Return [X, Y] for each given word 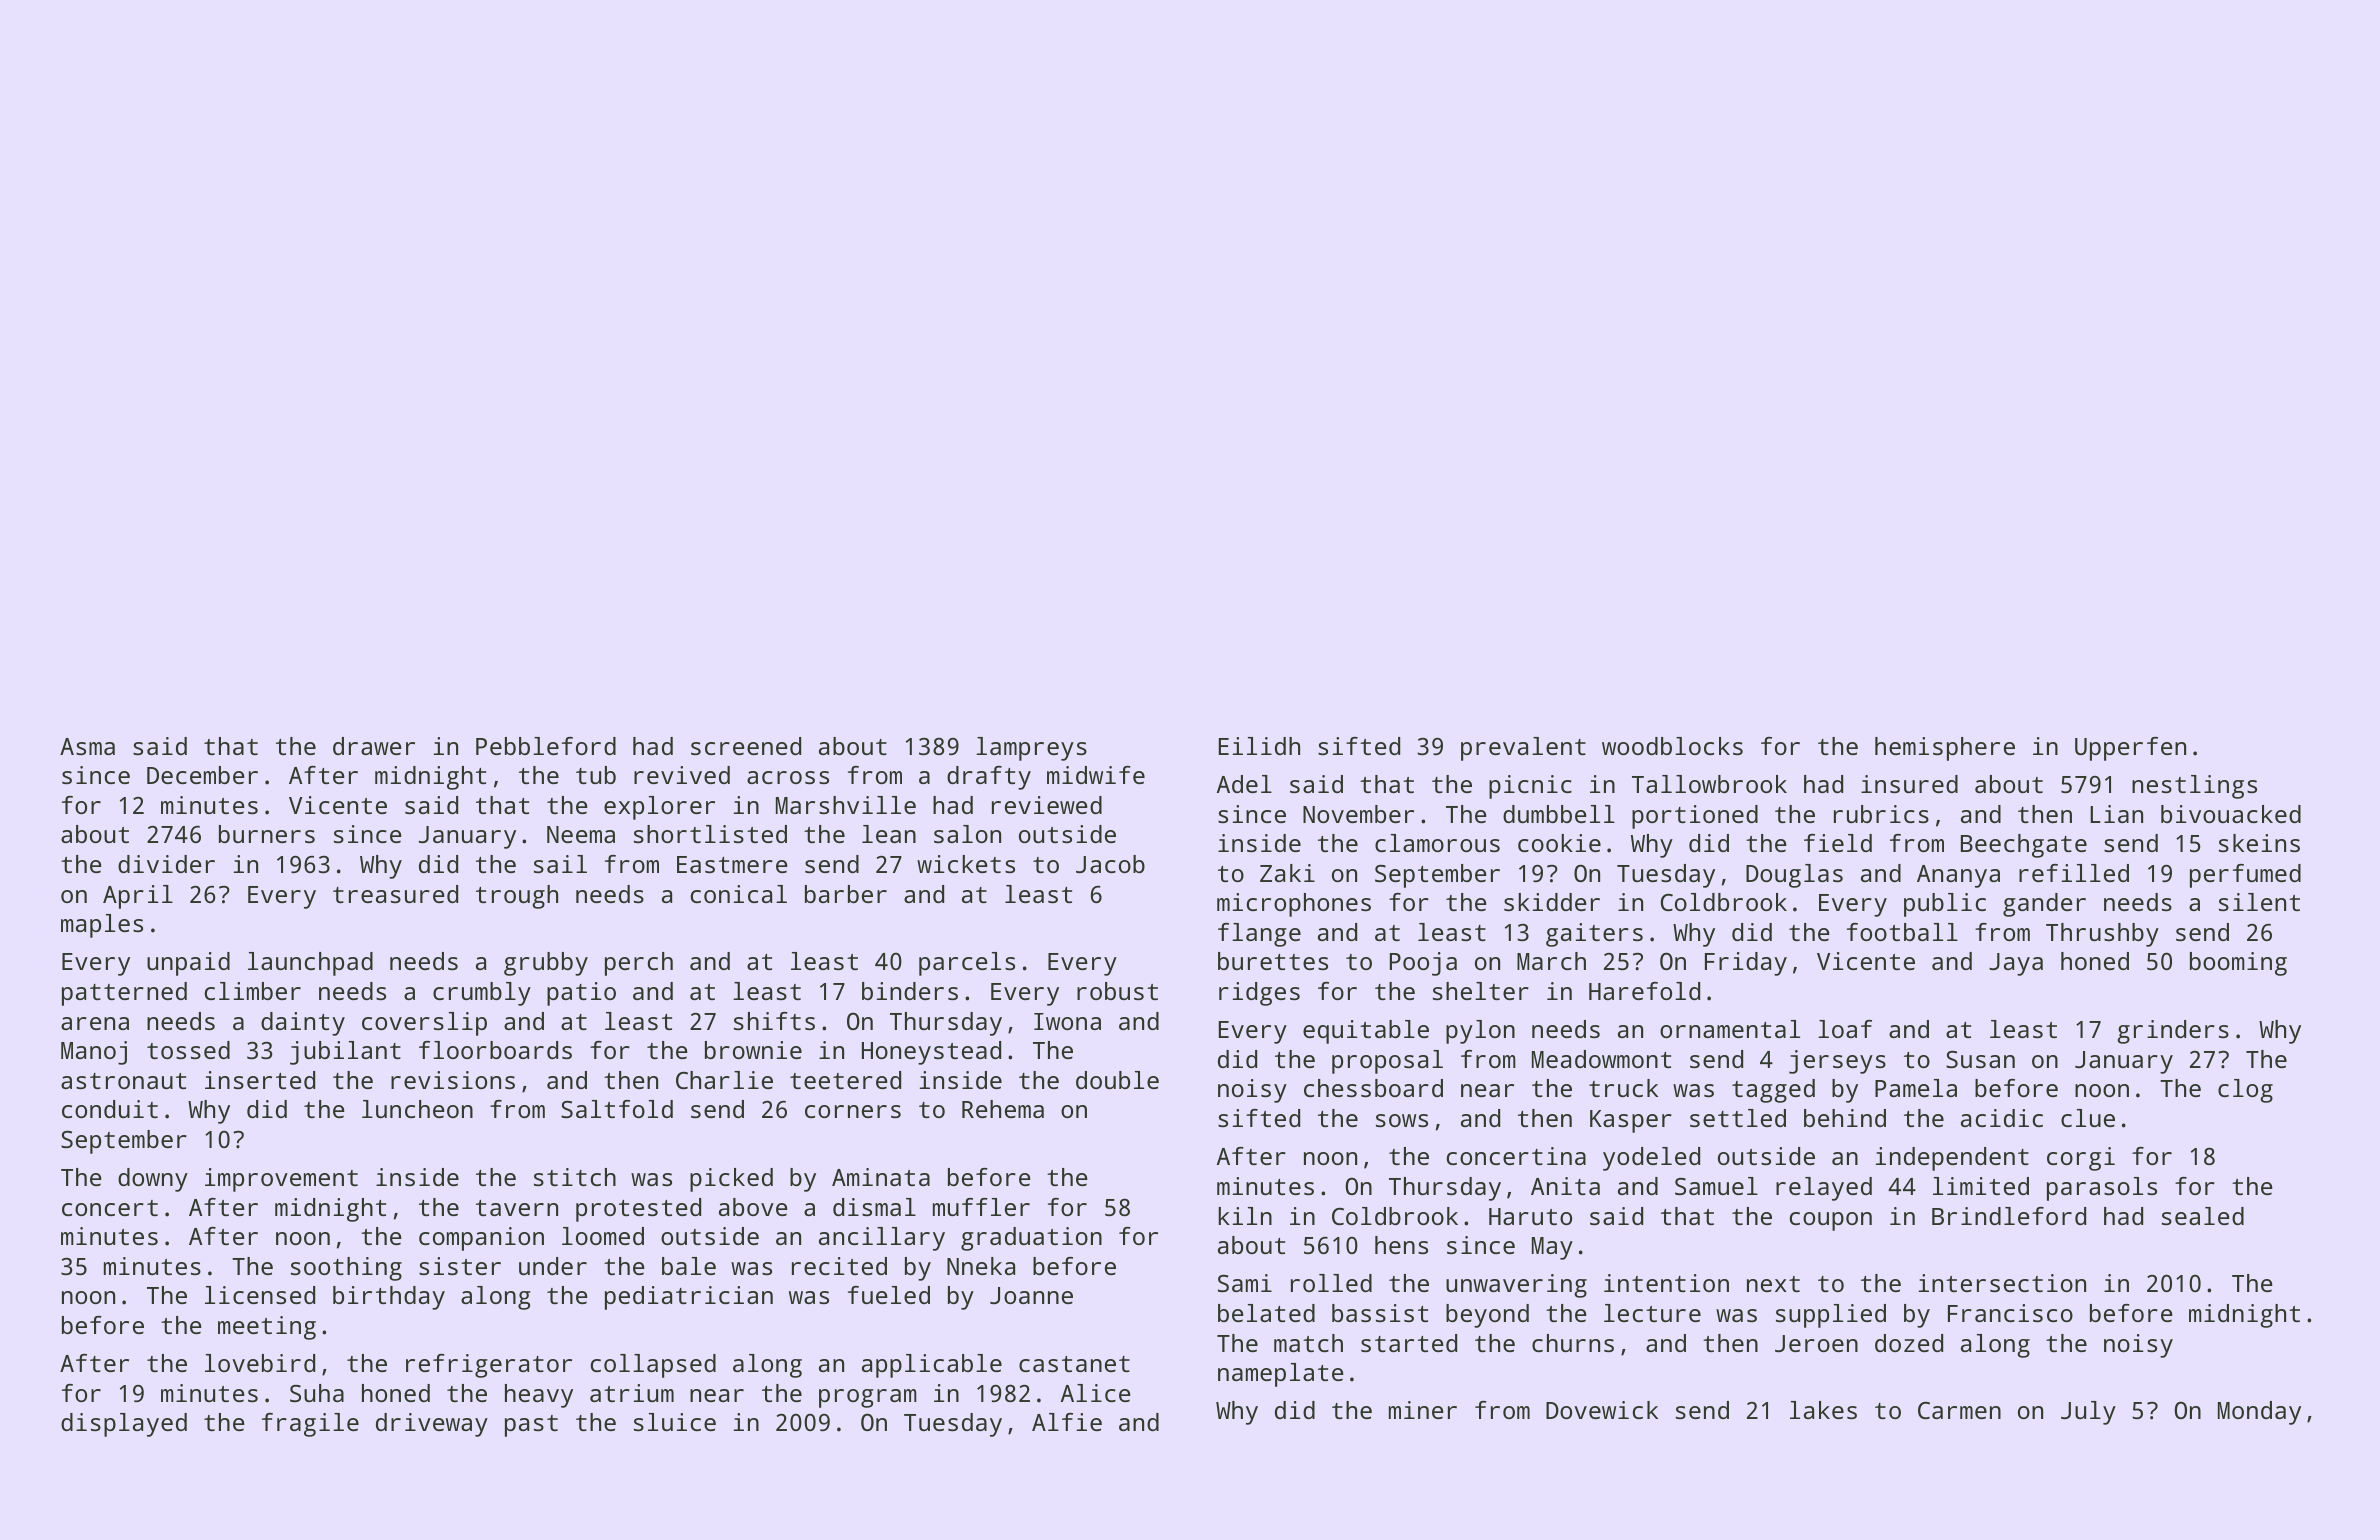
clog [2245, 1091]
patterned [124, 994]
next [1773, 1284]
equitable [1366, 1032]
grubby [546, 964]
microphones [1294, 905]
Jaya [2016, 964]
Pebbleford [546, 746]
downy [153, 1180]
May [1552, 1248]
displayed [124, 1425]
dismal [874, 1207]
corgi [2081, 1159]
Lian [2116, 814]
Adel [1244, 784]
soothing [346, 1269]
